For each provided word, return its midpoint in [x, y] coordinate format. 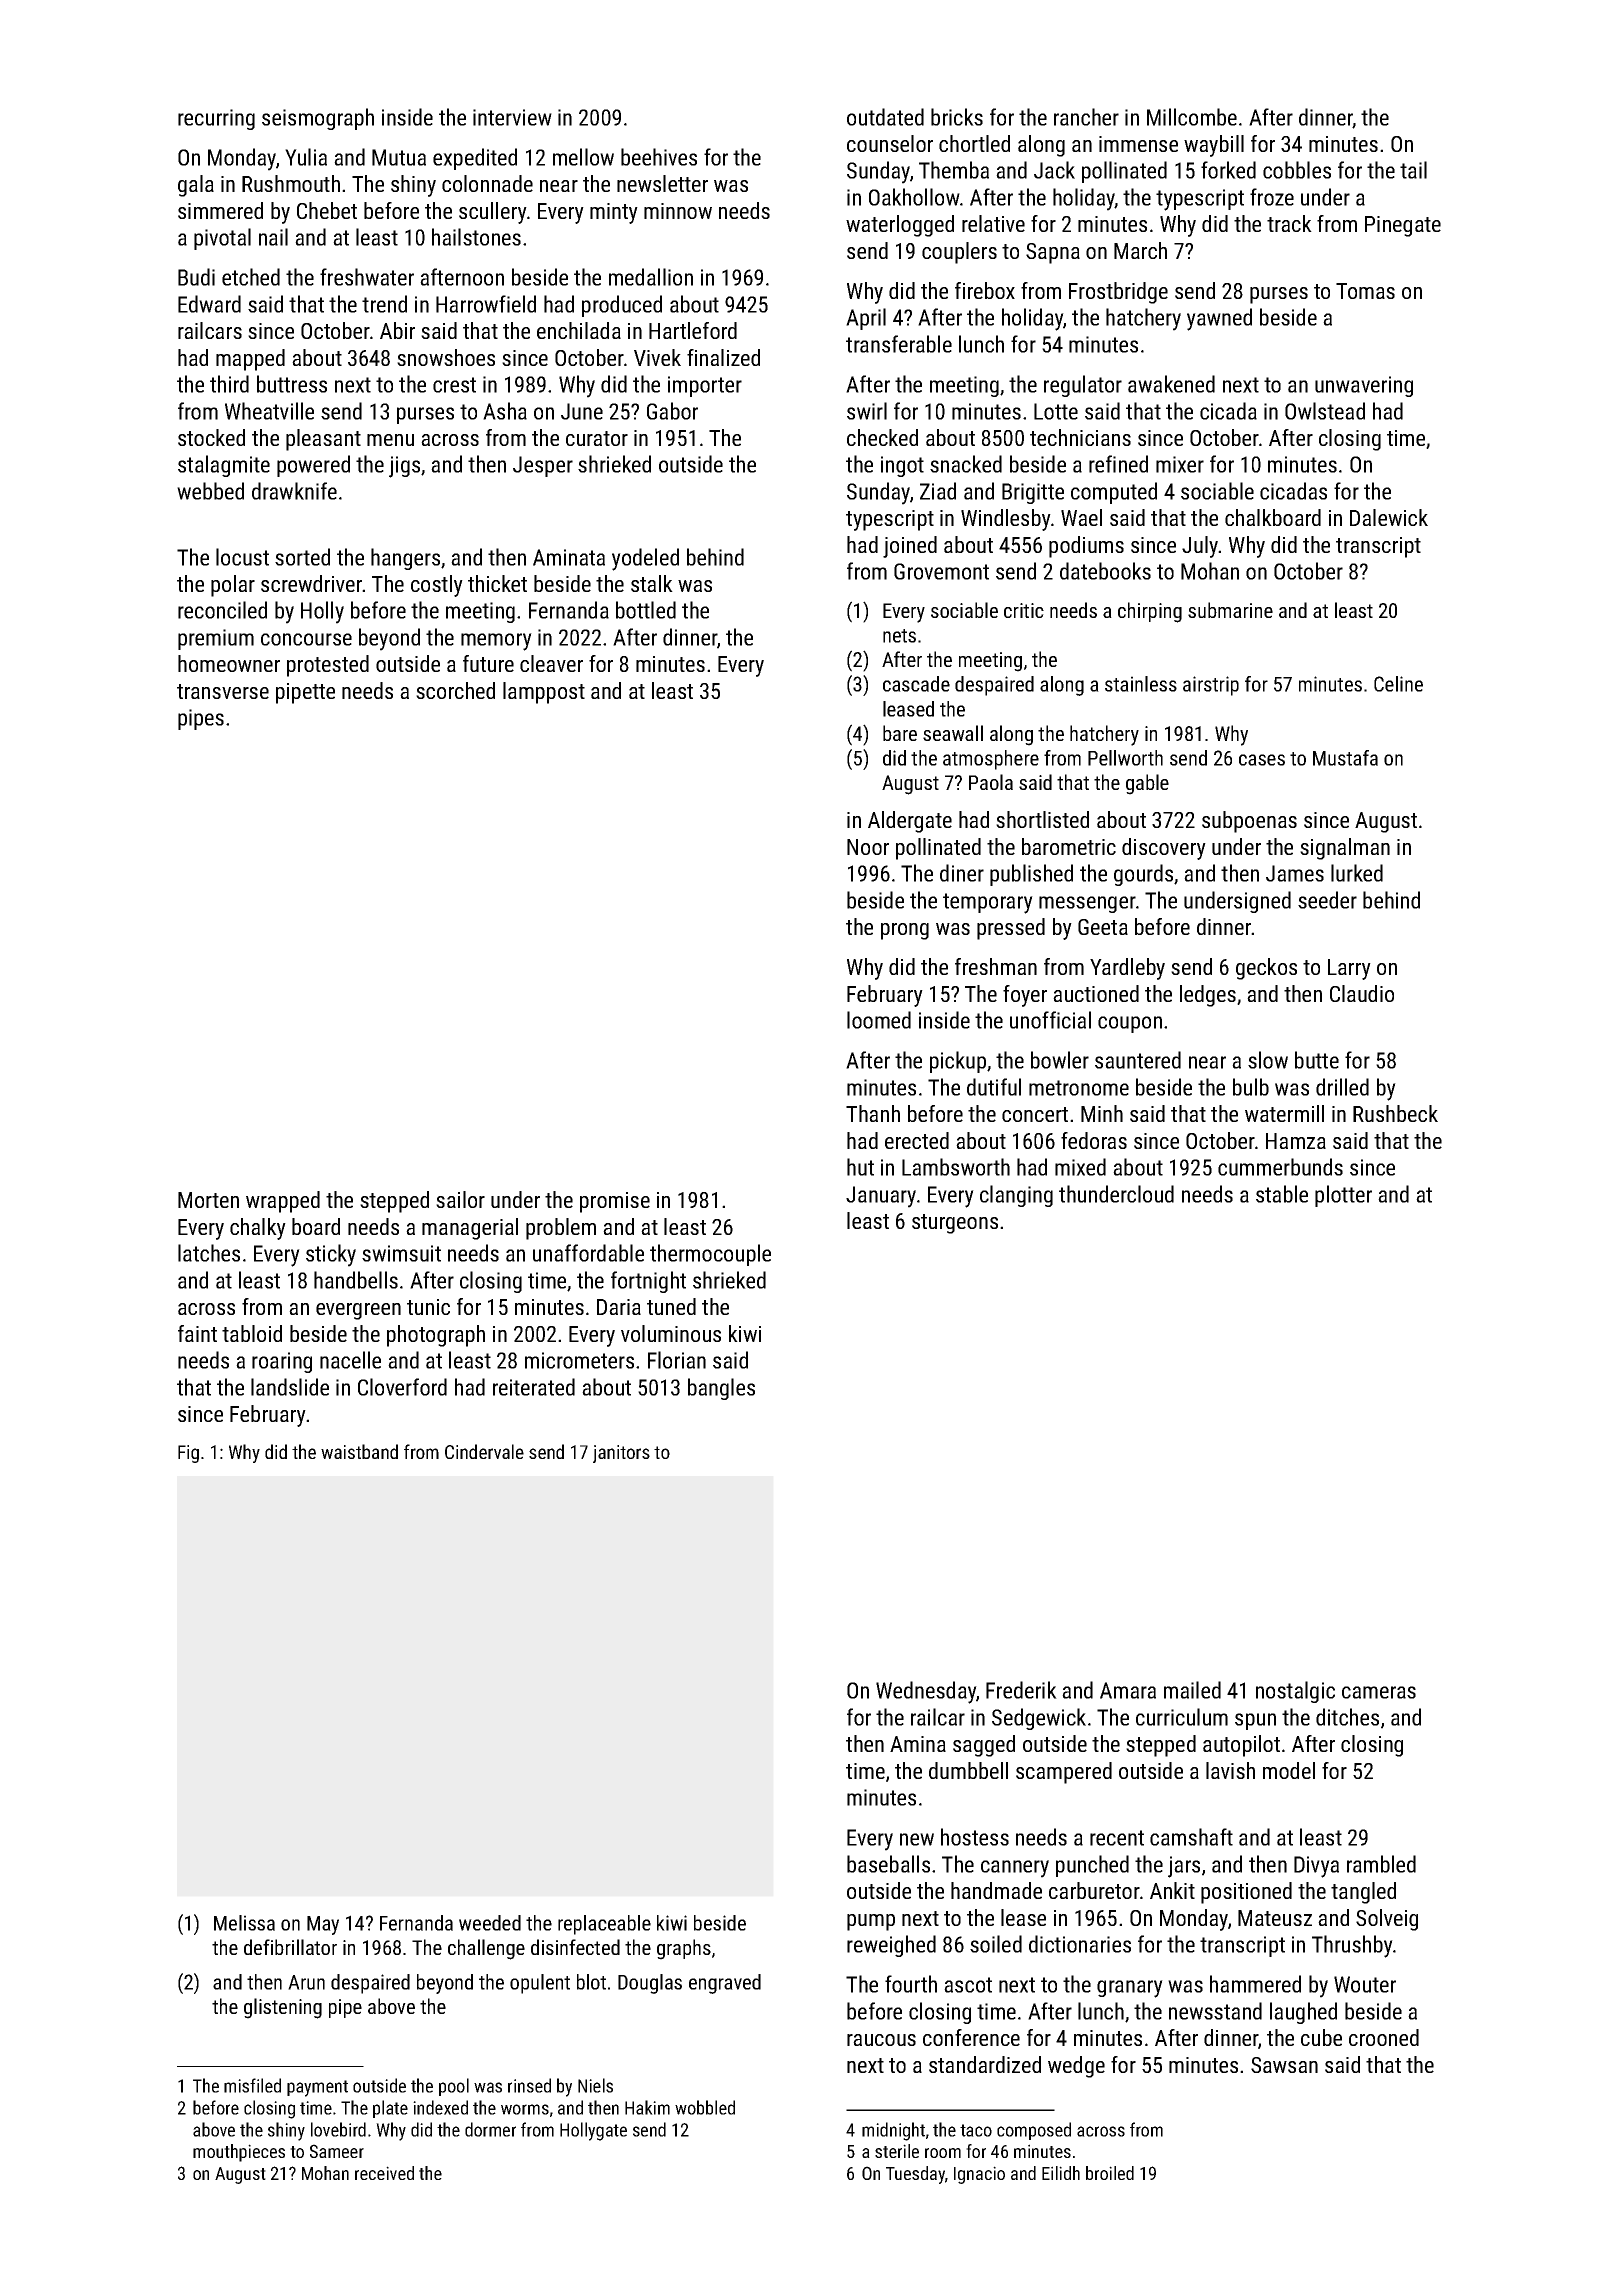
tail [1413, 170]
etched [251, 277]
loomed [879, 1020]
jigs [404, 467]
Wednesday [926, 1692]
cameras [1379, 1692]
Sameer [337, 2151]
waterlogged [900, 226]
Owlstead [1325, 411]
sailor [460, 1199]
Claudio [1362, 993]
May [323, 1925]
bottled [646, 610]
